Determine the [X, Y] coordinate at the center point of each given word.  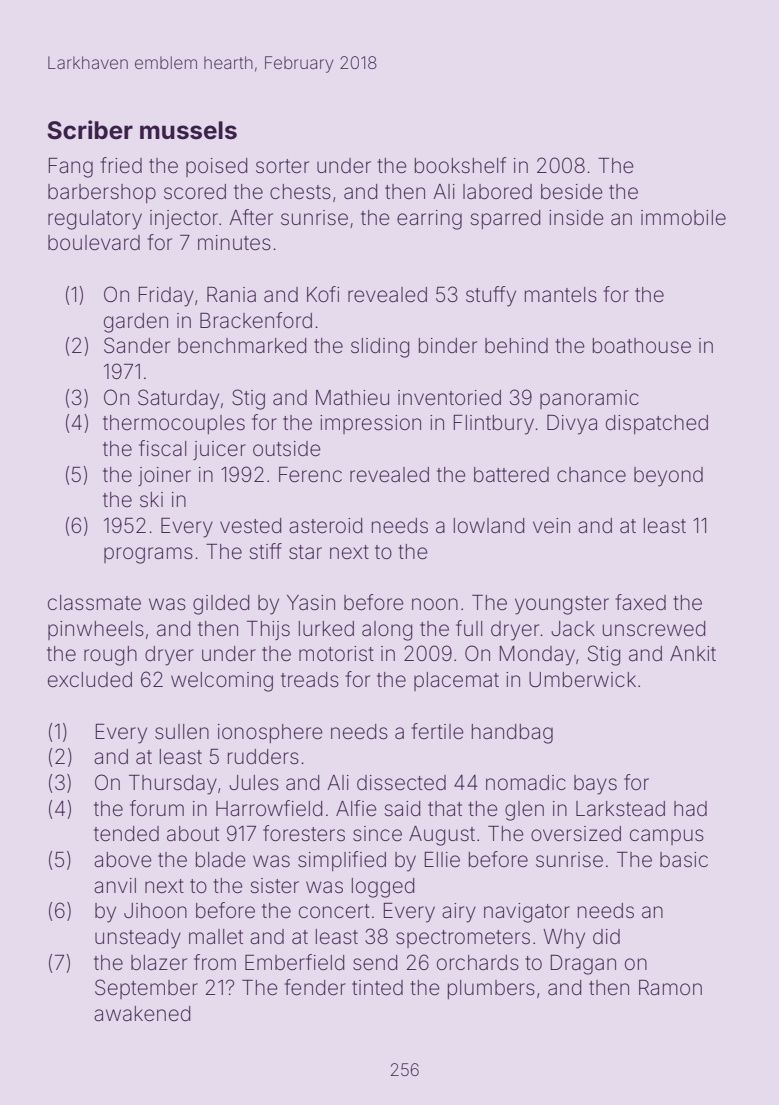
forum [157, 808]
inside [576, 218]
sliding [380, 348]
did [606, 936]
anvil [115, 885]
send [375, 963]
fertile [437, 731]
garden [136, 323]
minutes [234, 243]
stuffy [491, 296]
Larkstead [620, 809]
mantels [561, 295]
